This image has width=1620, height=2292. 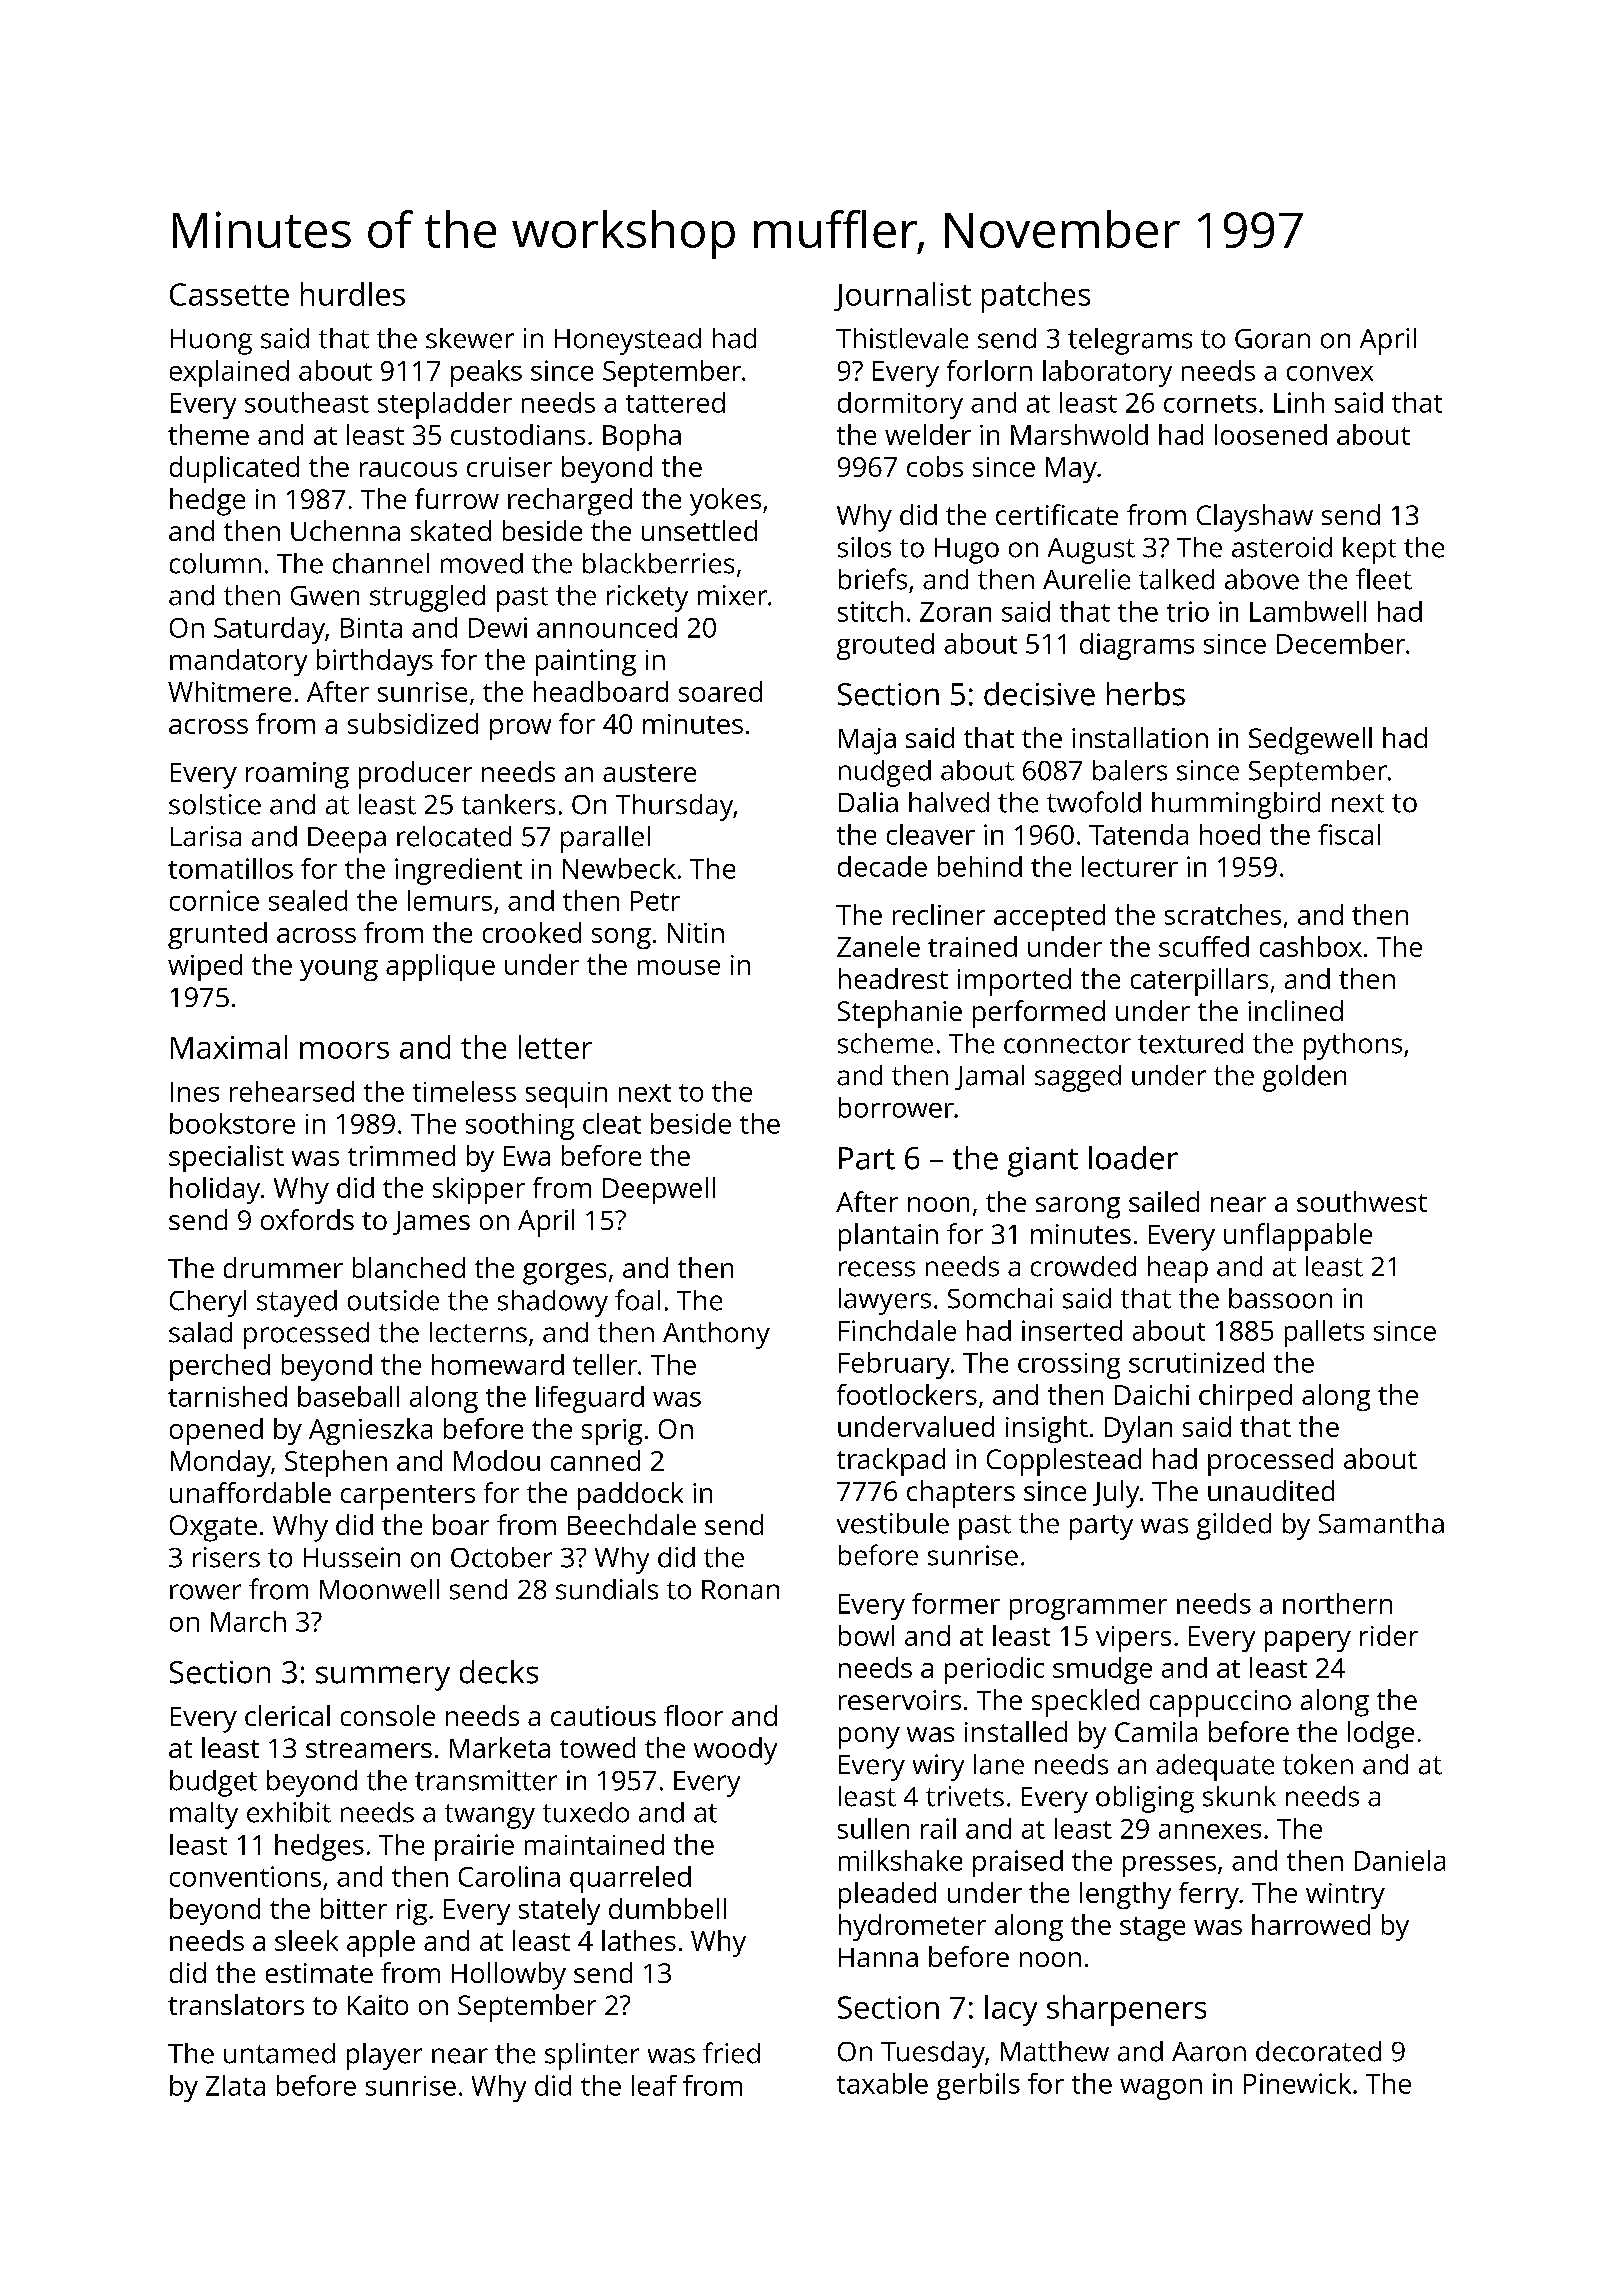 What do you see at coordinates (1071, 470) in the image?
I see `May` at bounding box center [1071, 470].
